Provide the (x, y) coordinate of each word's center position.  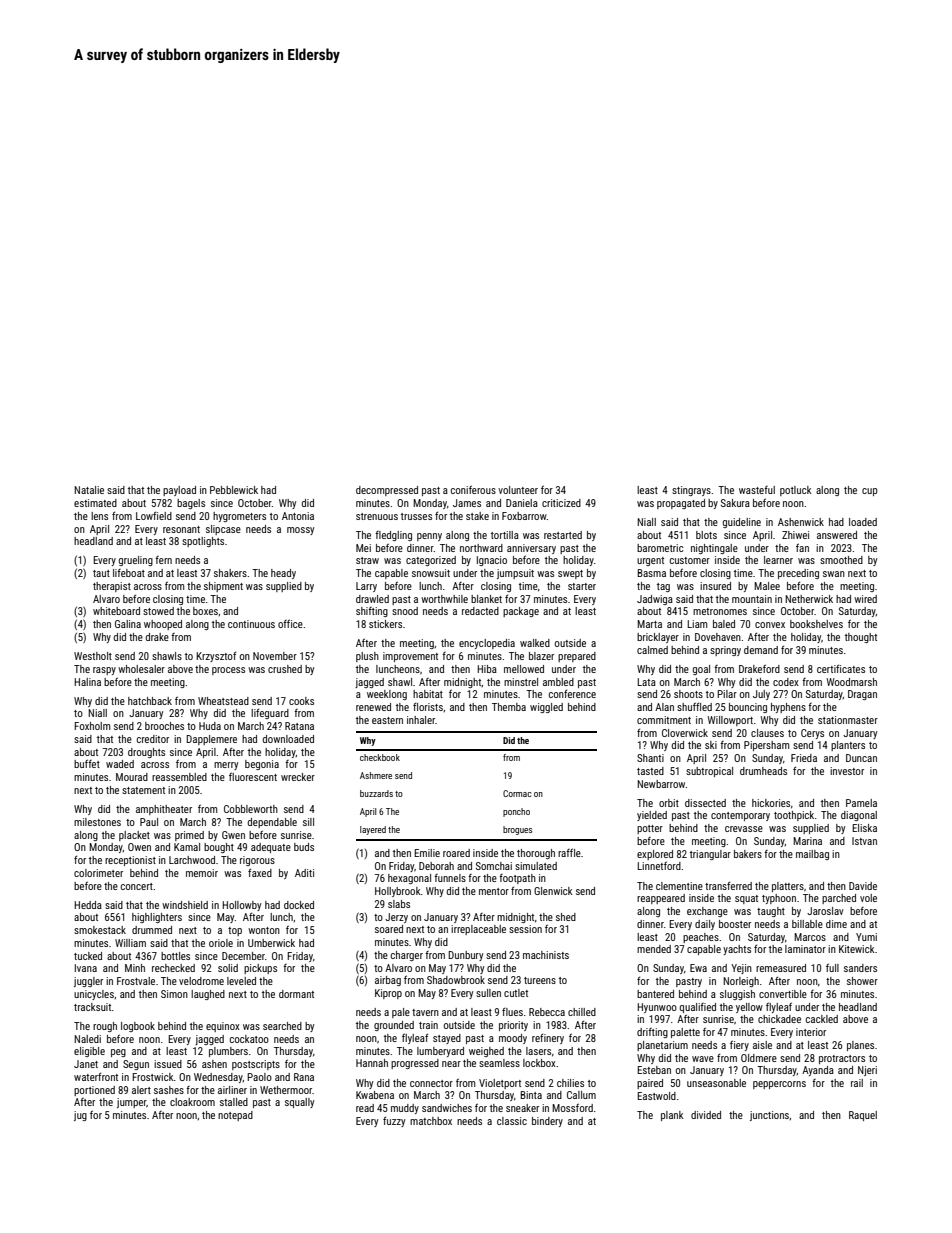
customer (690, 560)
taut (101, 573)
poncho (516, 812)
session (525, 929)
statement (143, 790)
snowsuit (431, 573)
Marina (807, 841)
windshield (185, 905)
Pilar (727, 694)
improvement (410, 657)
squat (746, 899)
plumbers (228, 1052)
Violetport (500, 1084)
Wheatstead (223, 701)
